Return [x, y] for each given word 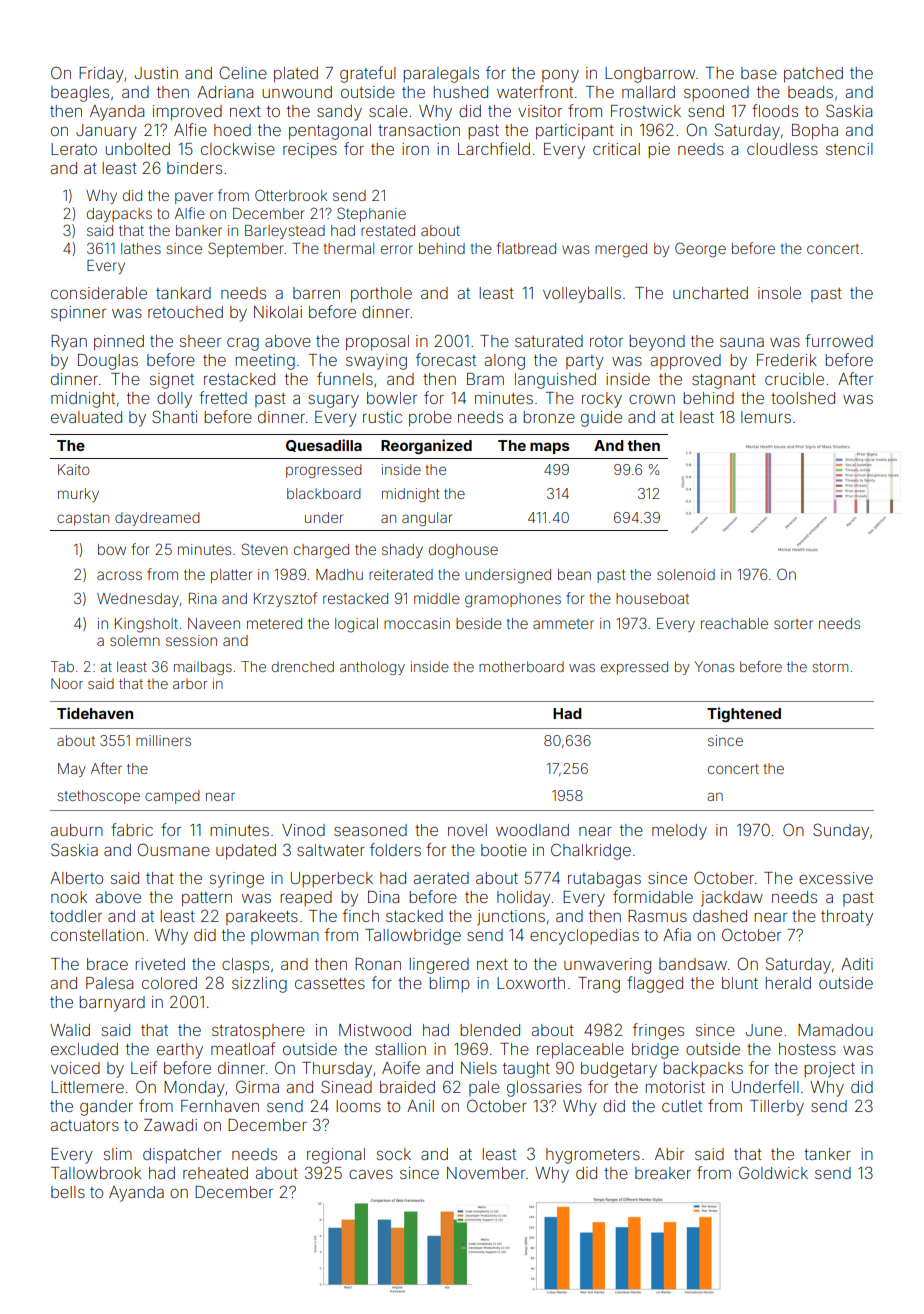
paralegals [441, 75]
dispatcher [182, 1155]
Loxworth [531, 983]
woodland [532, 830]
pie [659, 150]
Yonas [714, 666]
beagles [80, 94]
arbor [190, 684]
